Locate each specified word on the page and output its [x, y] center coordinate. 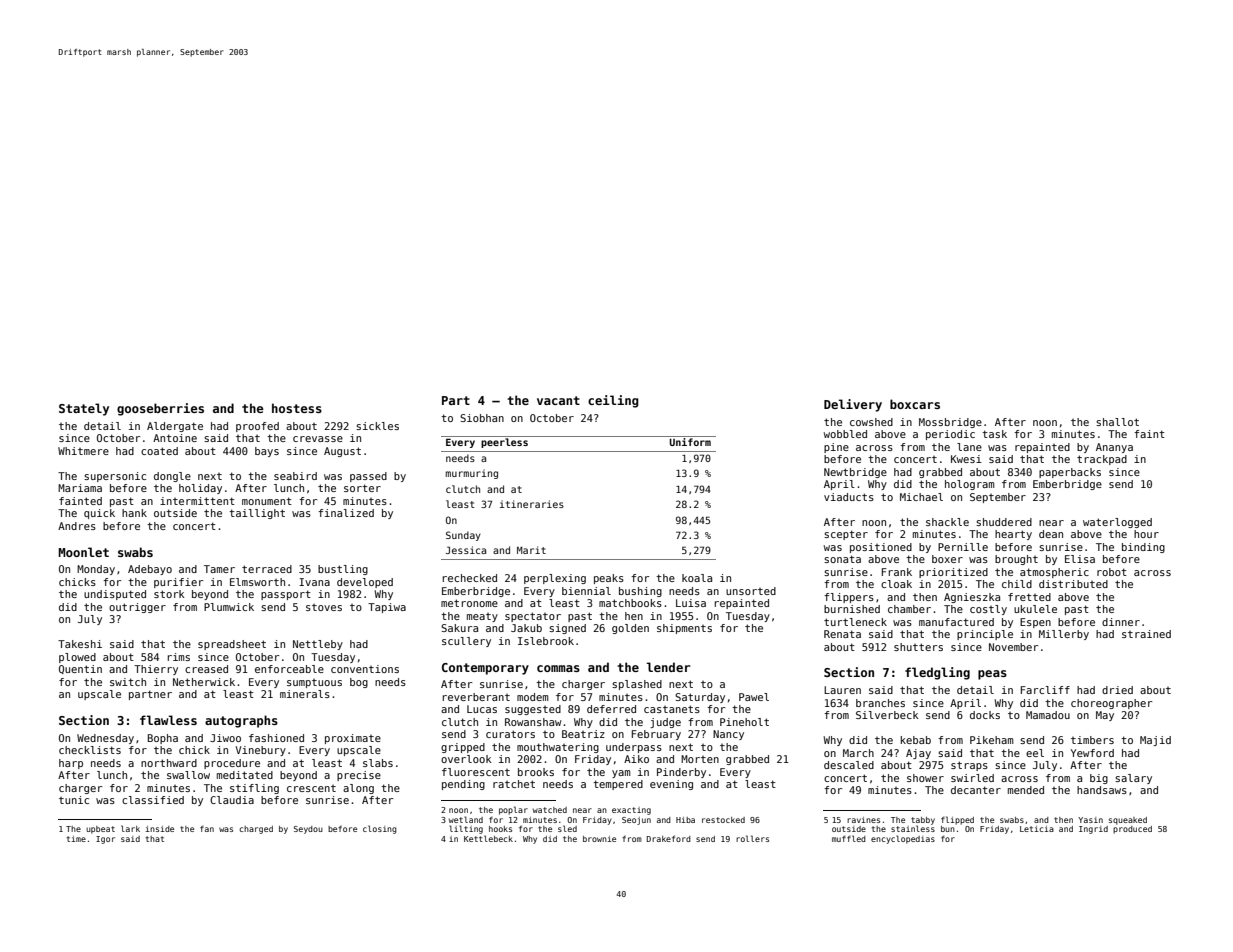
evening [671, 785]
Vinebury [261, 751]
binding [1143, 548]
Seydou [308, 830]
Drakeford [669, 838]
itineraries [532, 504]
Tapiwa [387, 608]
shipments [684, 629]
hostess [297, 408]
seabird [295, 476]
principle [985, 635]
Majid [1155, 741]
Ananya [1114, 448]
